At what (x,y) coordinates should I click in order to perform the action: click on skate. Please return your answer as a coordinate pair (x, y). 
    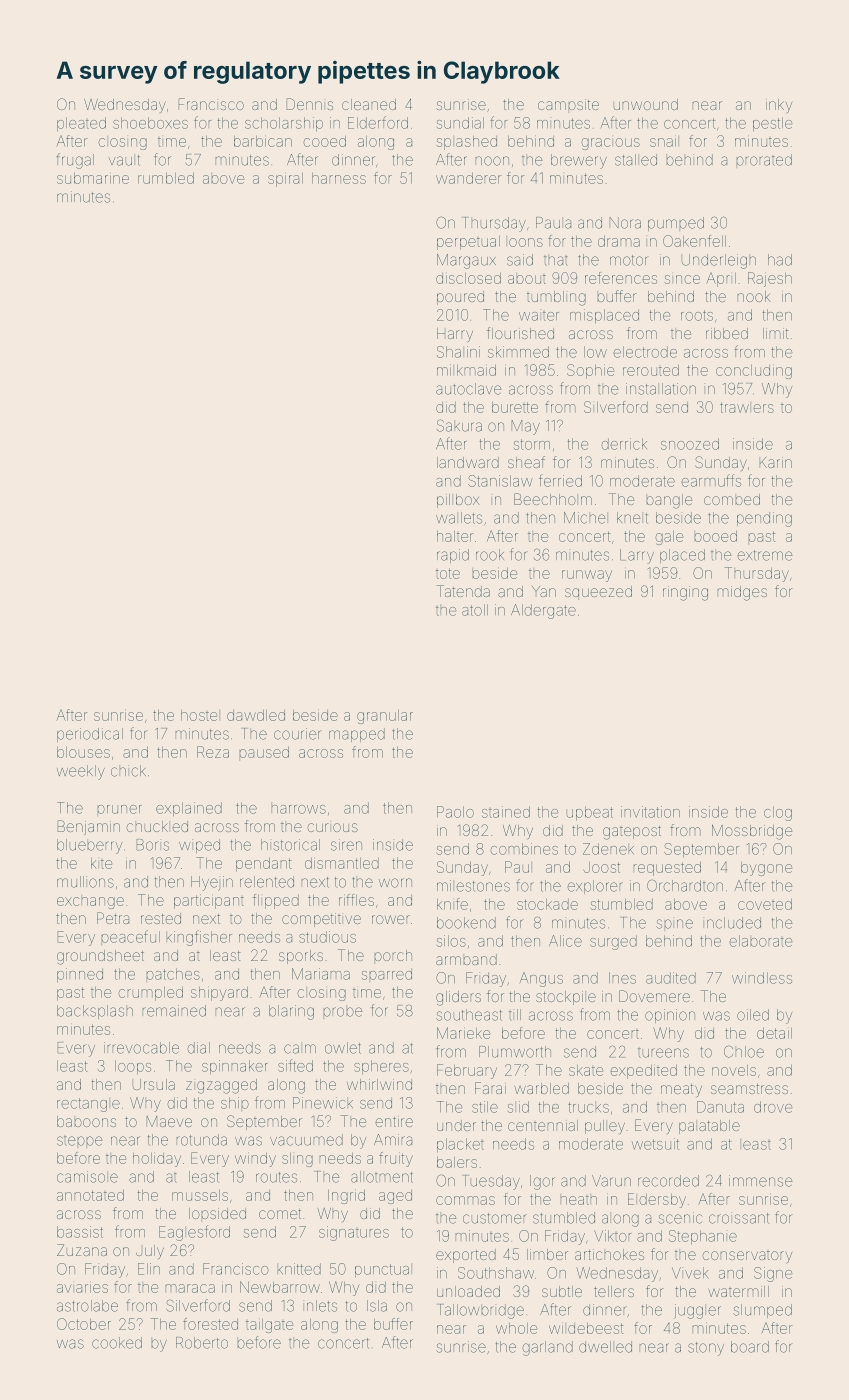
    Looking at the image, I should click on (586, 1070).
